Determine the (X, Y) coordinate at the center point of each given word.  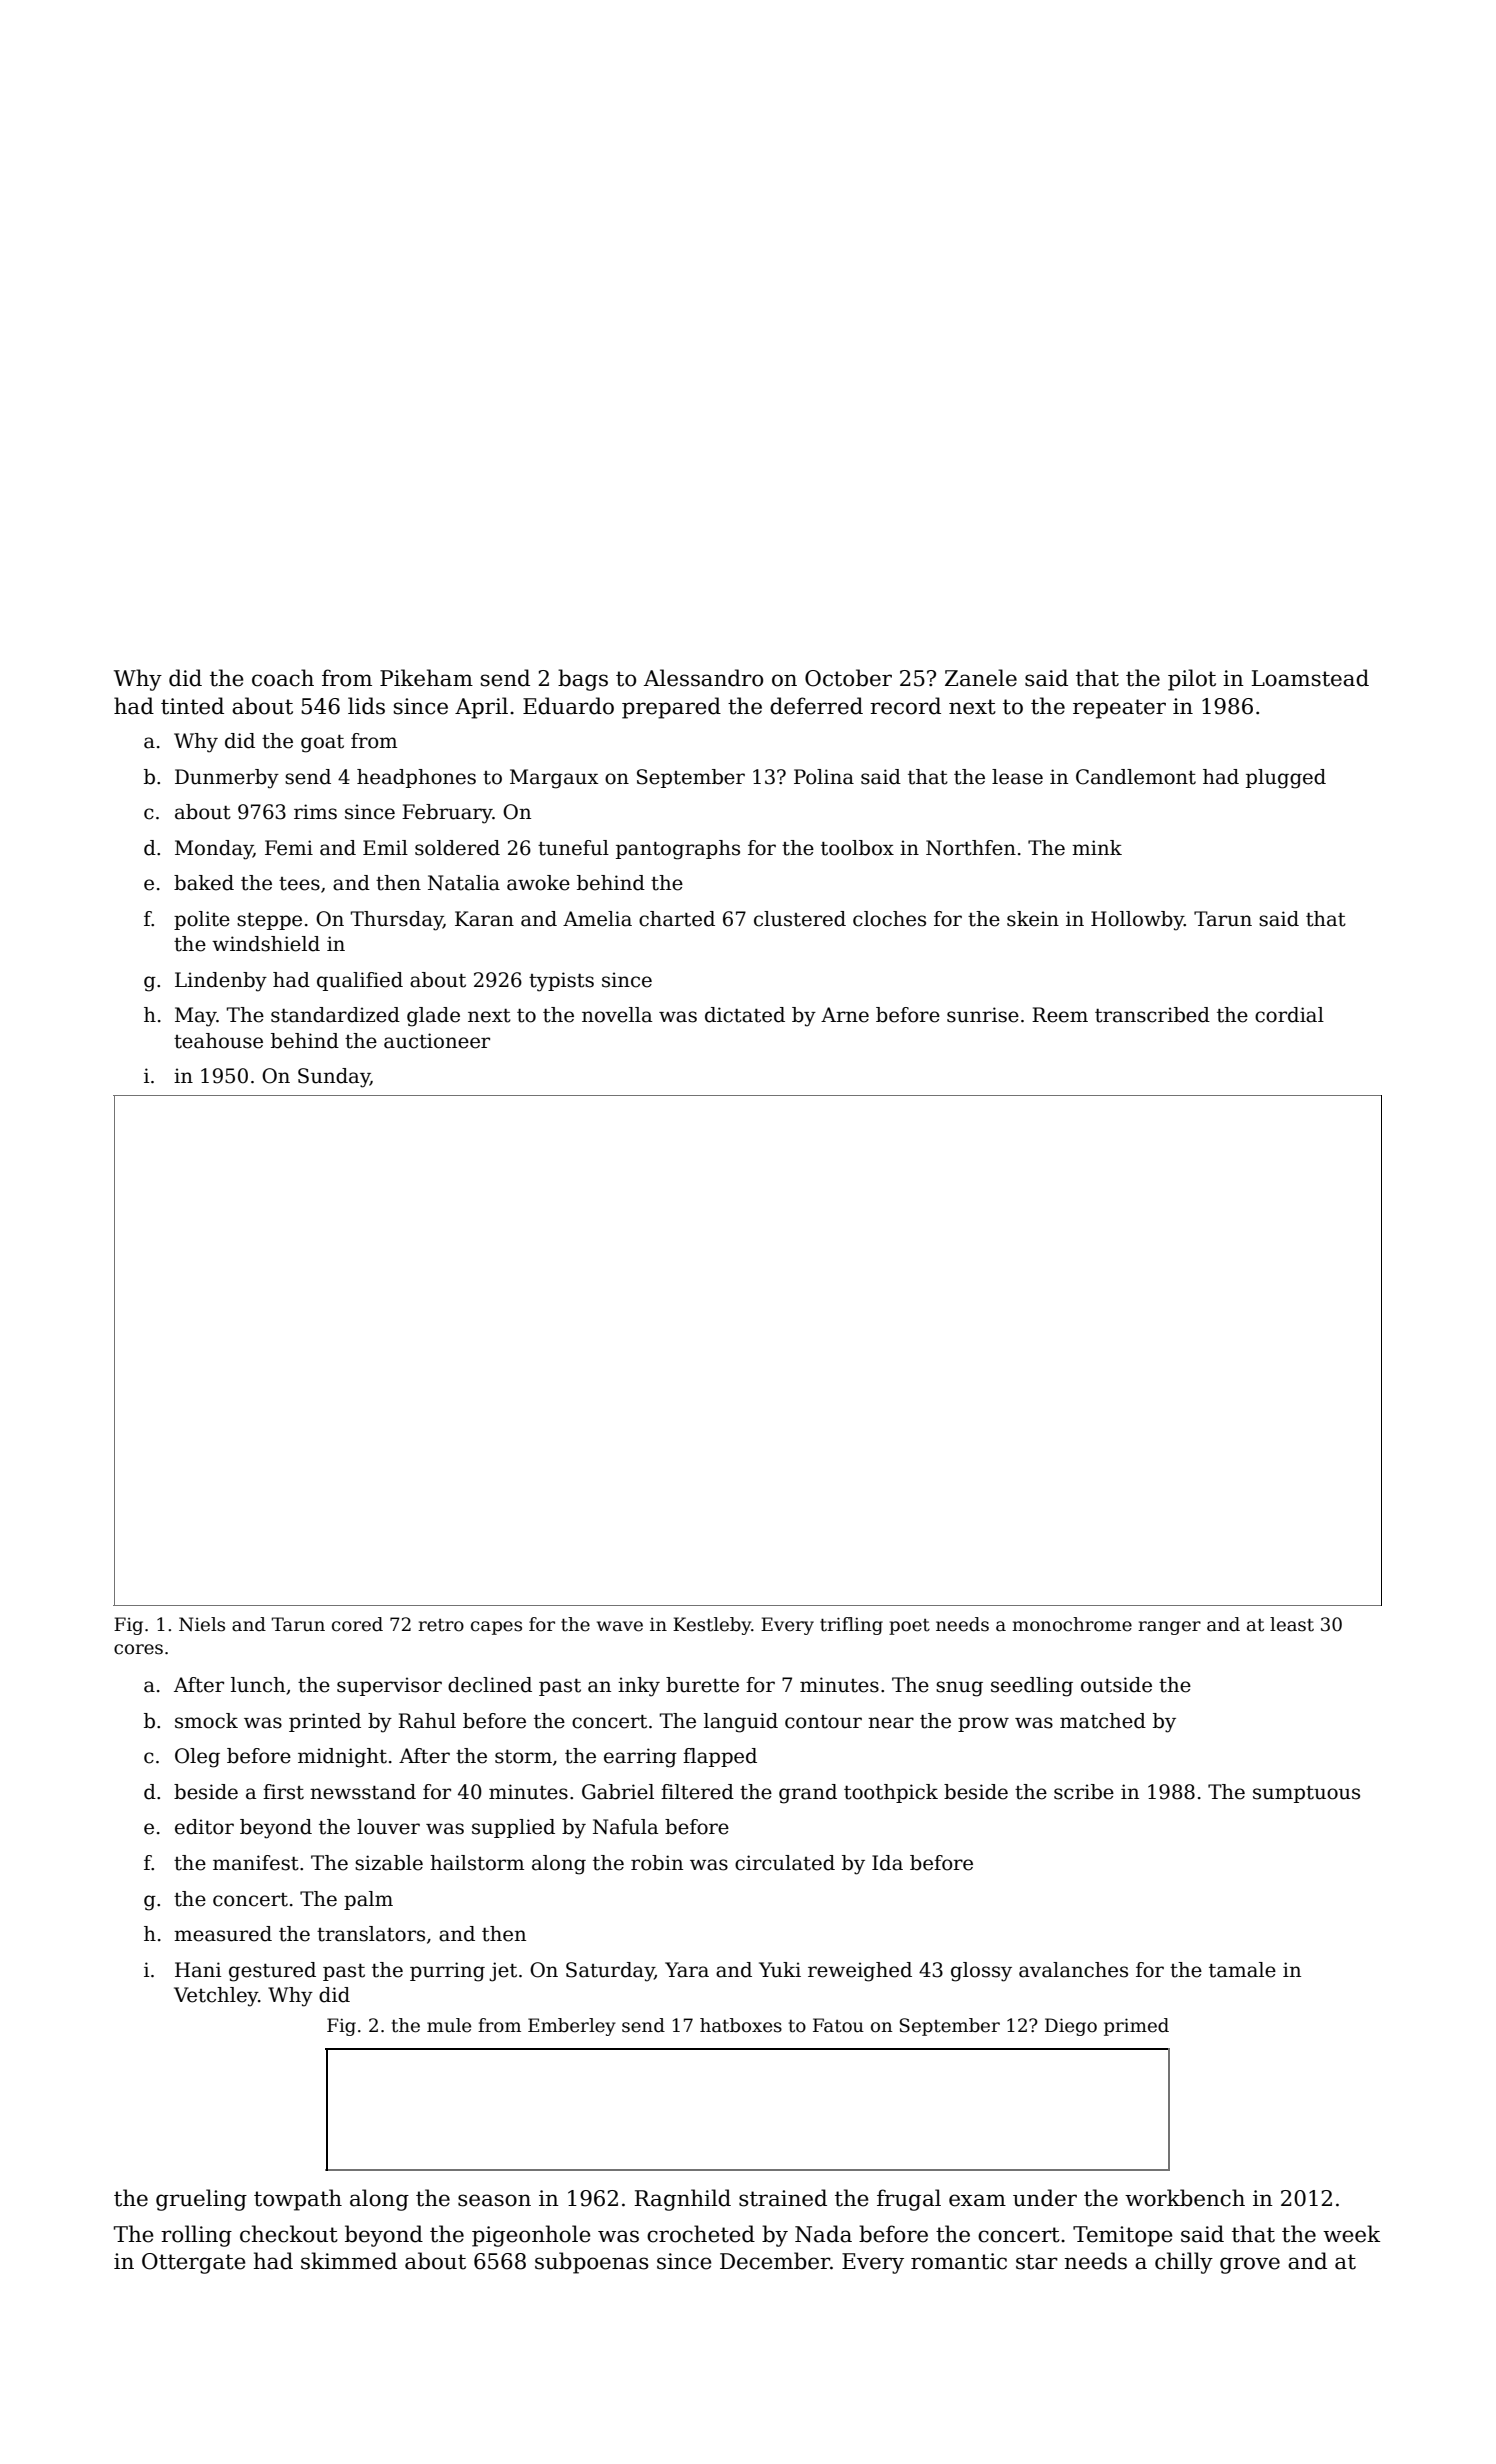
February (447, 814)
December (775, 2261)
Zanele (981, 678)
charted (677, 919)
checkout (289, 2234)
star (1037, 2262)
